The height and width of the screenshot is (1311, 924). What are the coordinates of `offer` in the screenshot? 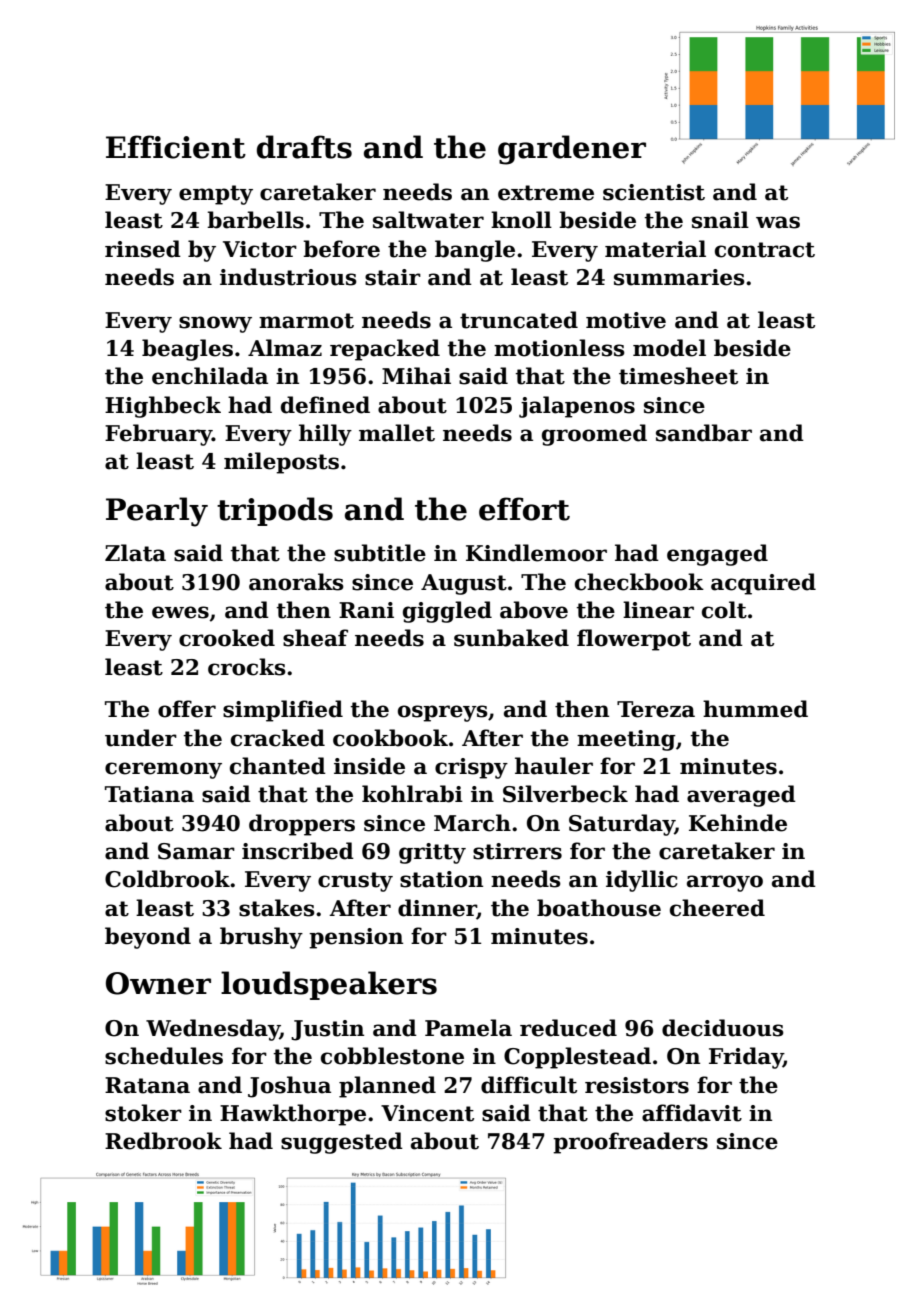 It's located at (187, 709).
